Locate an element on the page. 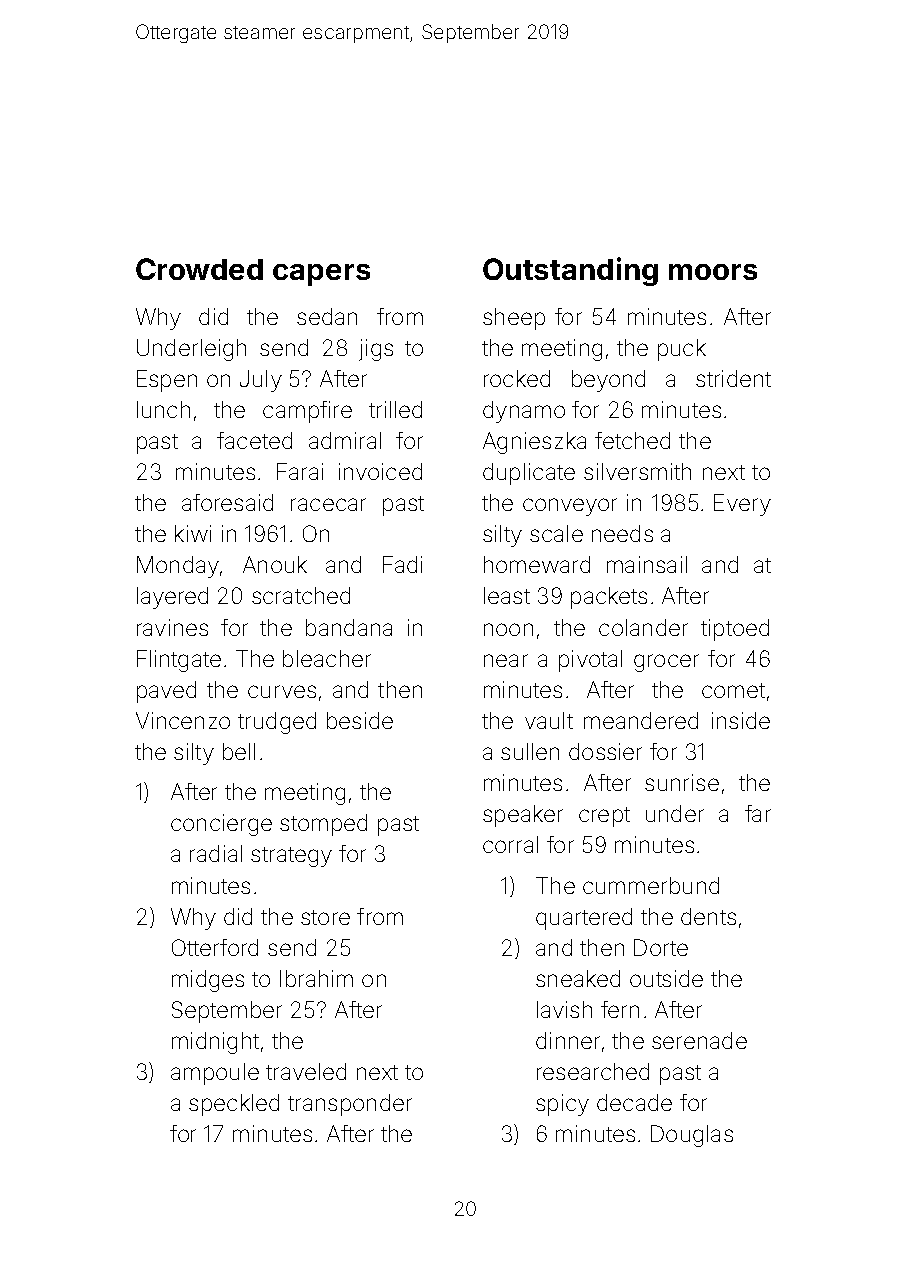 The image size is (906, 1286). Every is located at coordinates (742, 505).
